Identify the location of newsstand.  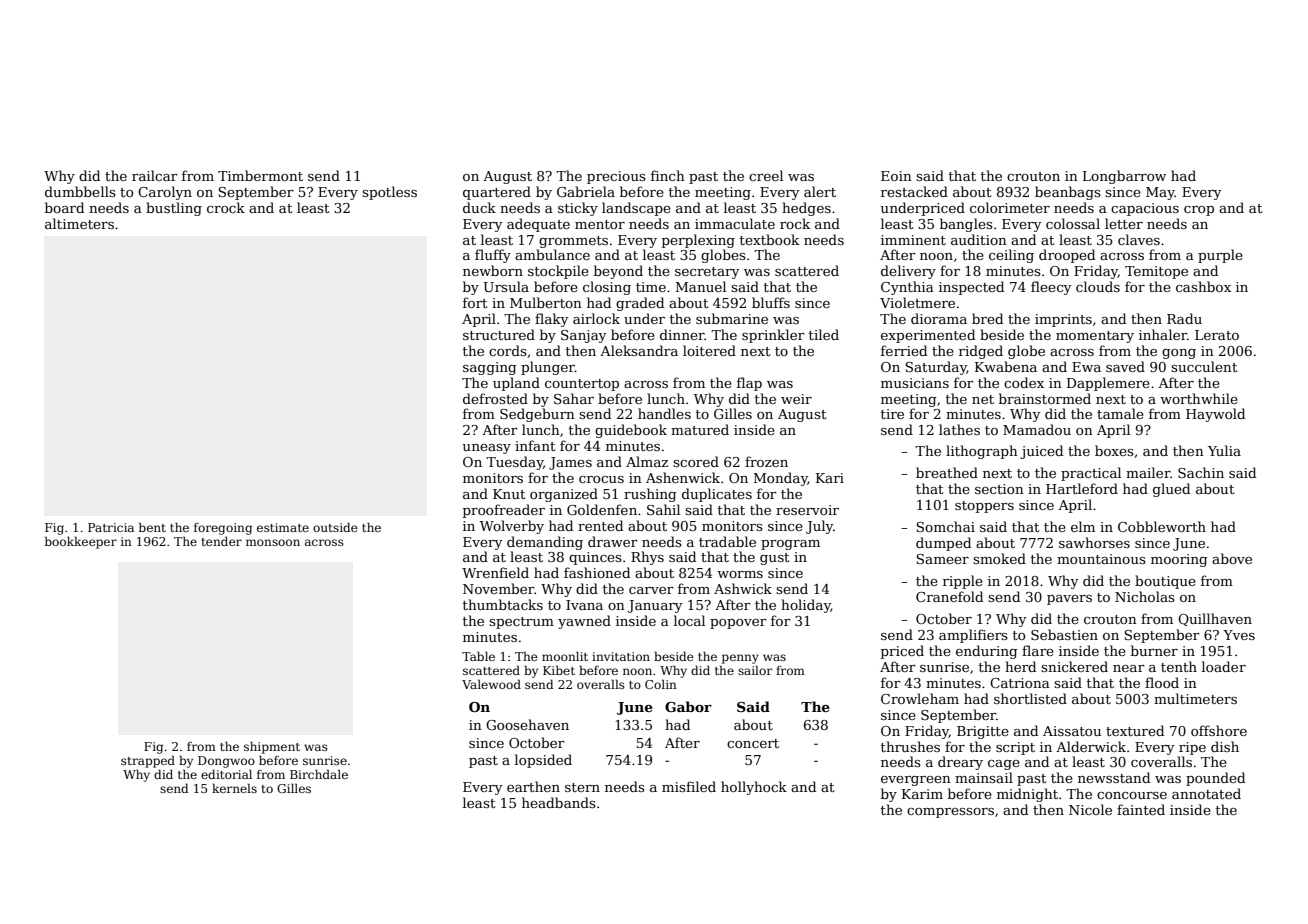
(1114, 777).
